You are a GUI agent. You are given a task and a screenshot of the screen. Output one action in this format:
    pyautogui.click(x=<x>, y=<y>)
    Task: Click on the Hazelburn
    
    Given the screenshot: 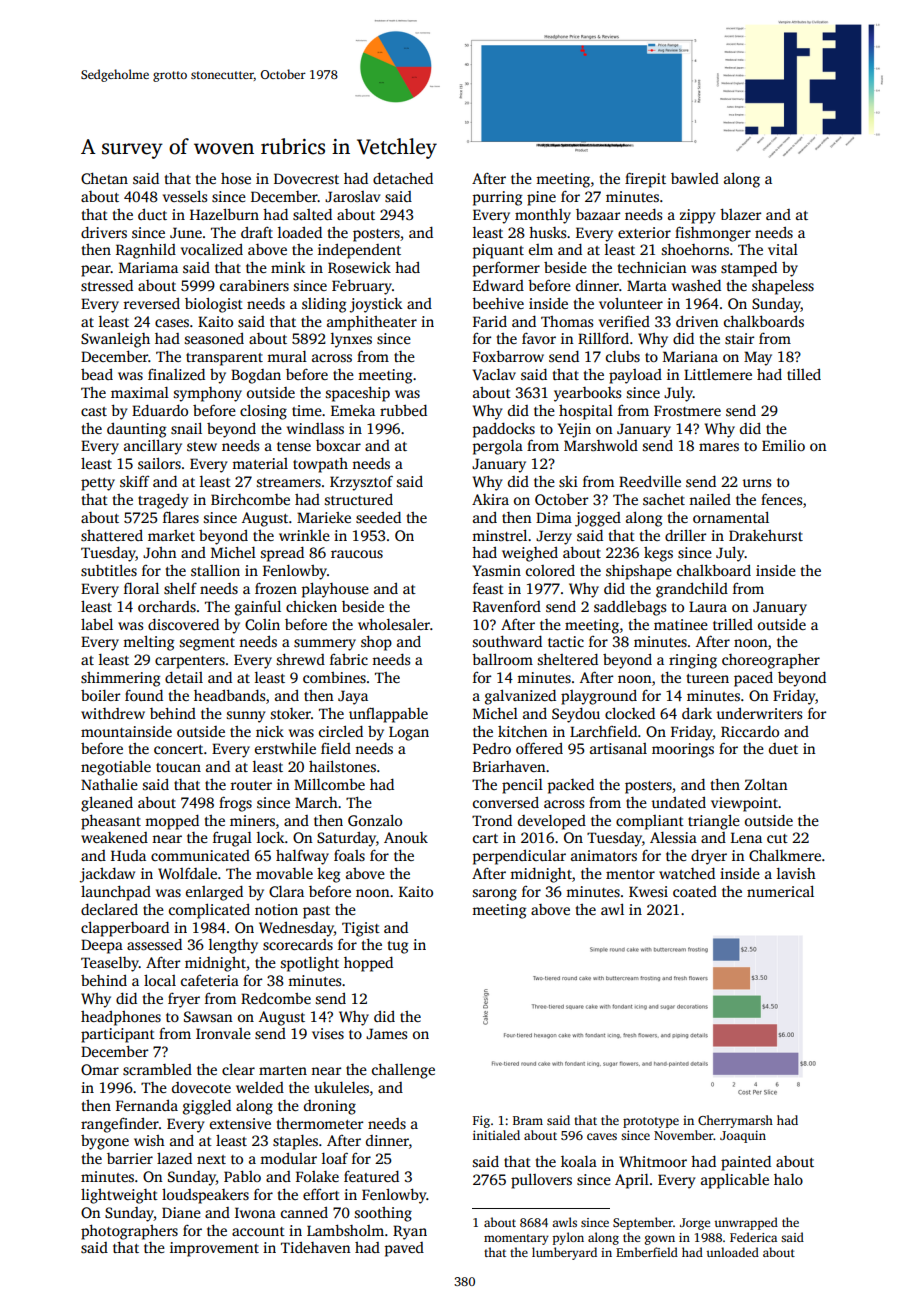 What is the action you would take?
    pyautogui.click(x=224, y=214)
